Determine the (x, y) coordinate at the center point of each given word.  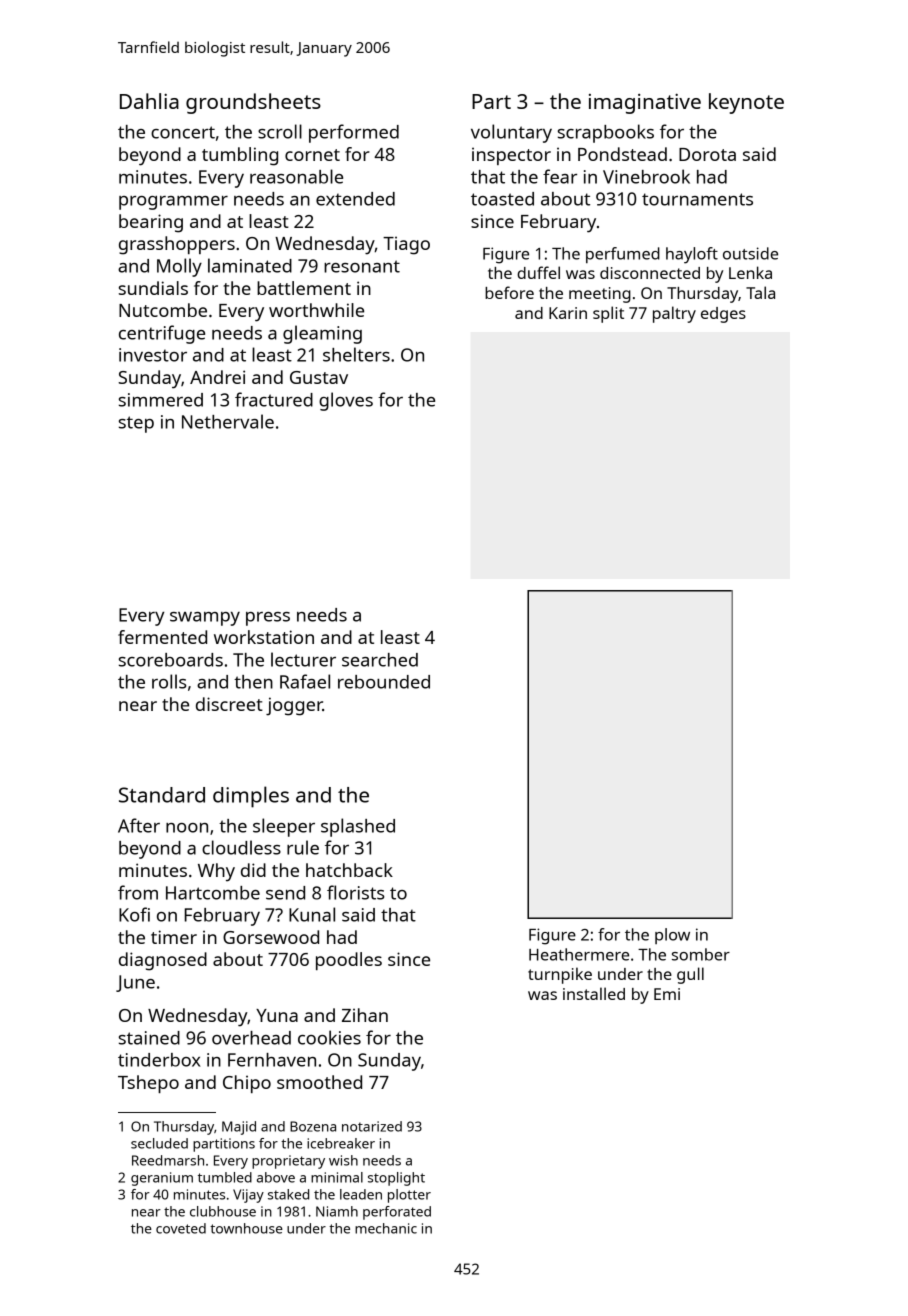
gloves (346, 401)
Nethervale (228, 421)
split (608, 314)
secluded (159, 1143)
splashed (358, 827)
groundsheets (253, 103)
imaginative (645, 104)
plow (672, 936)
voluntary (511, 133)
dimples (251, 797)
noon (187, 828)
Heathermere (579, 954)
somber (701, 954)
